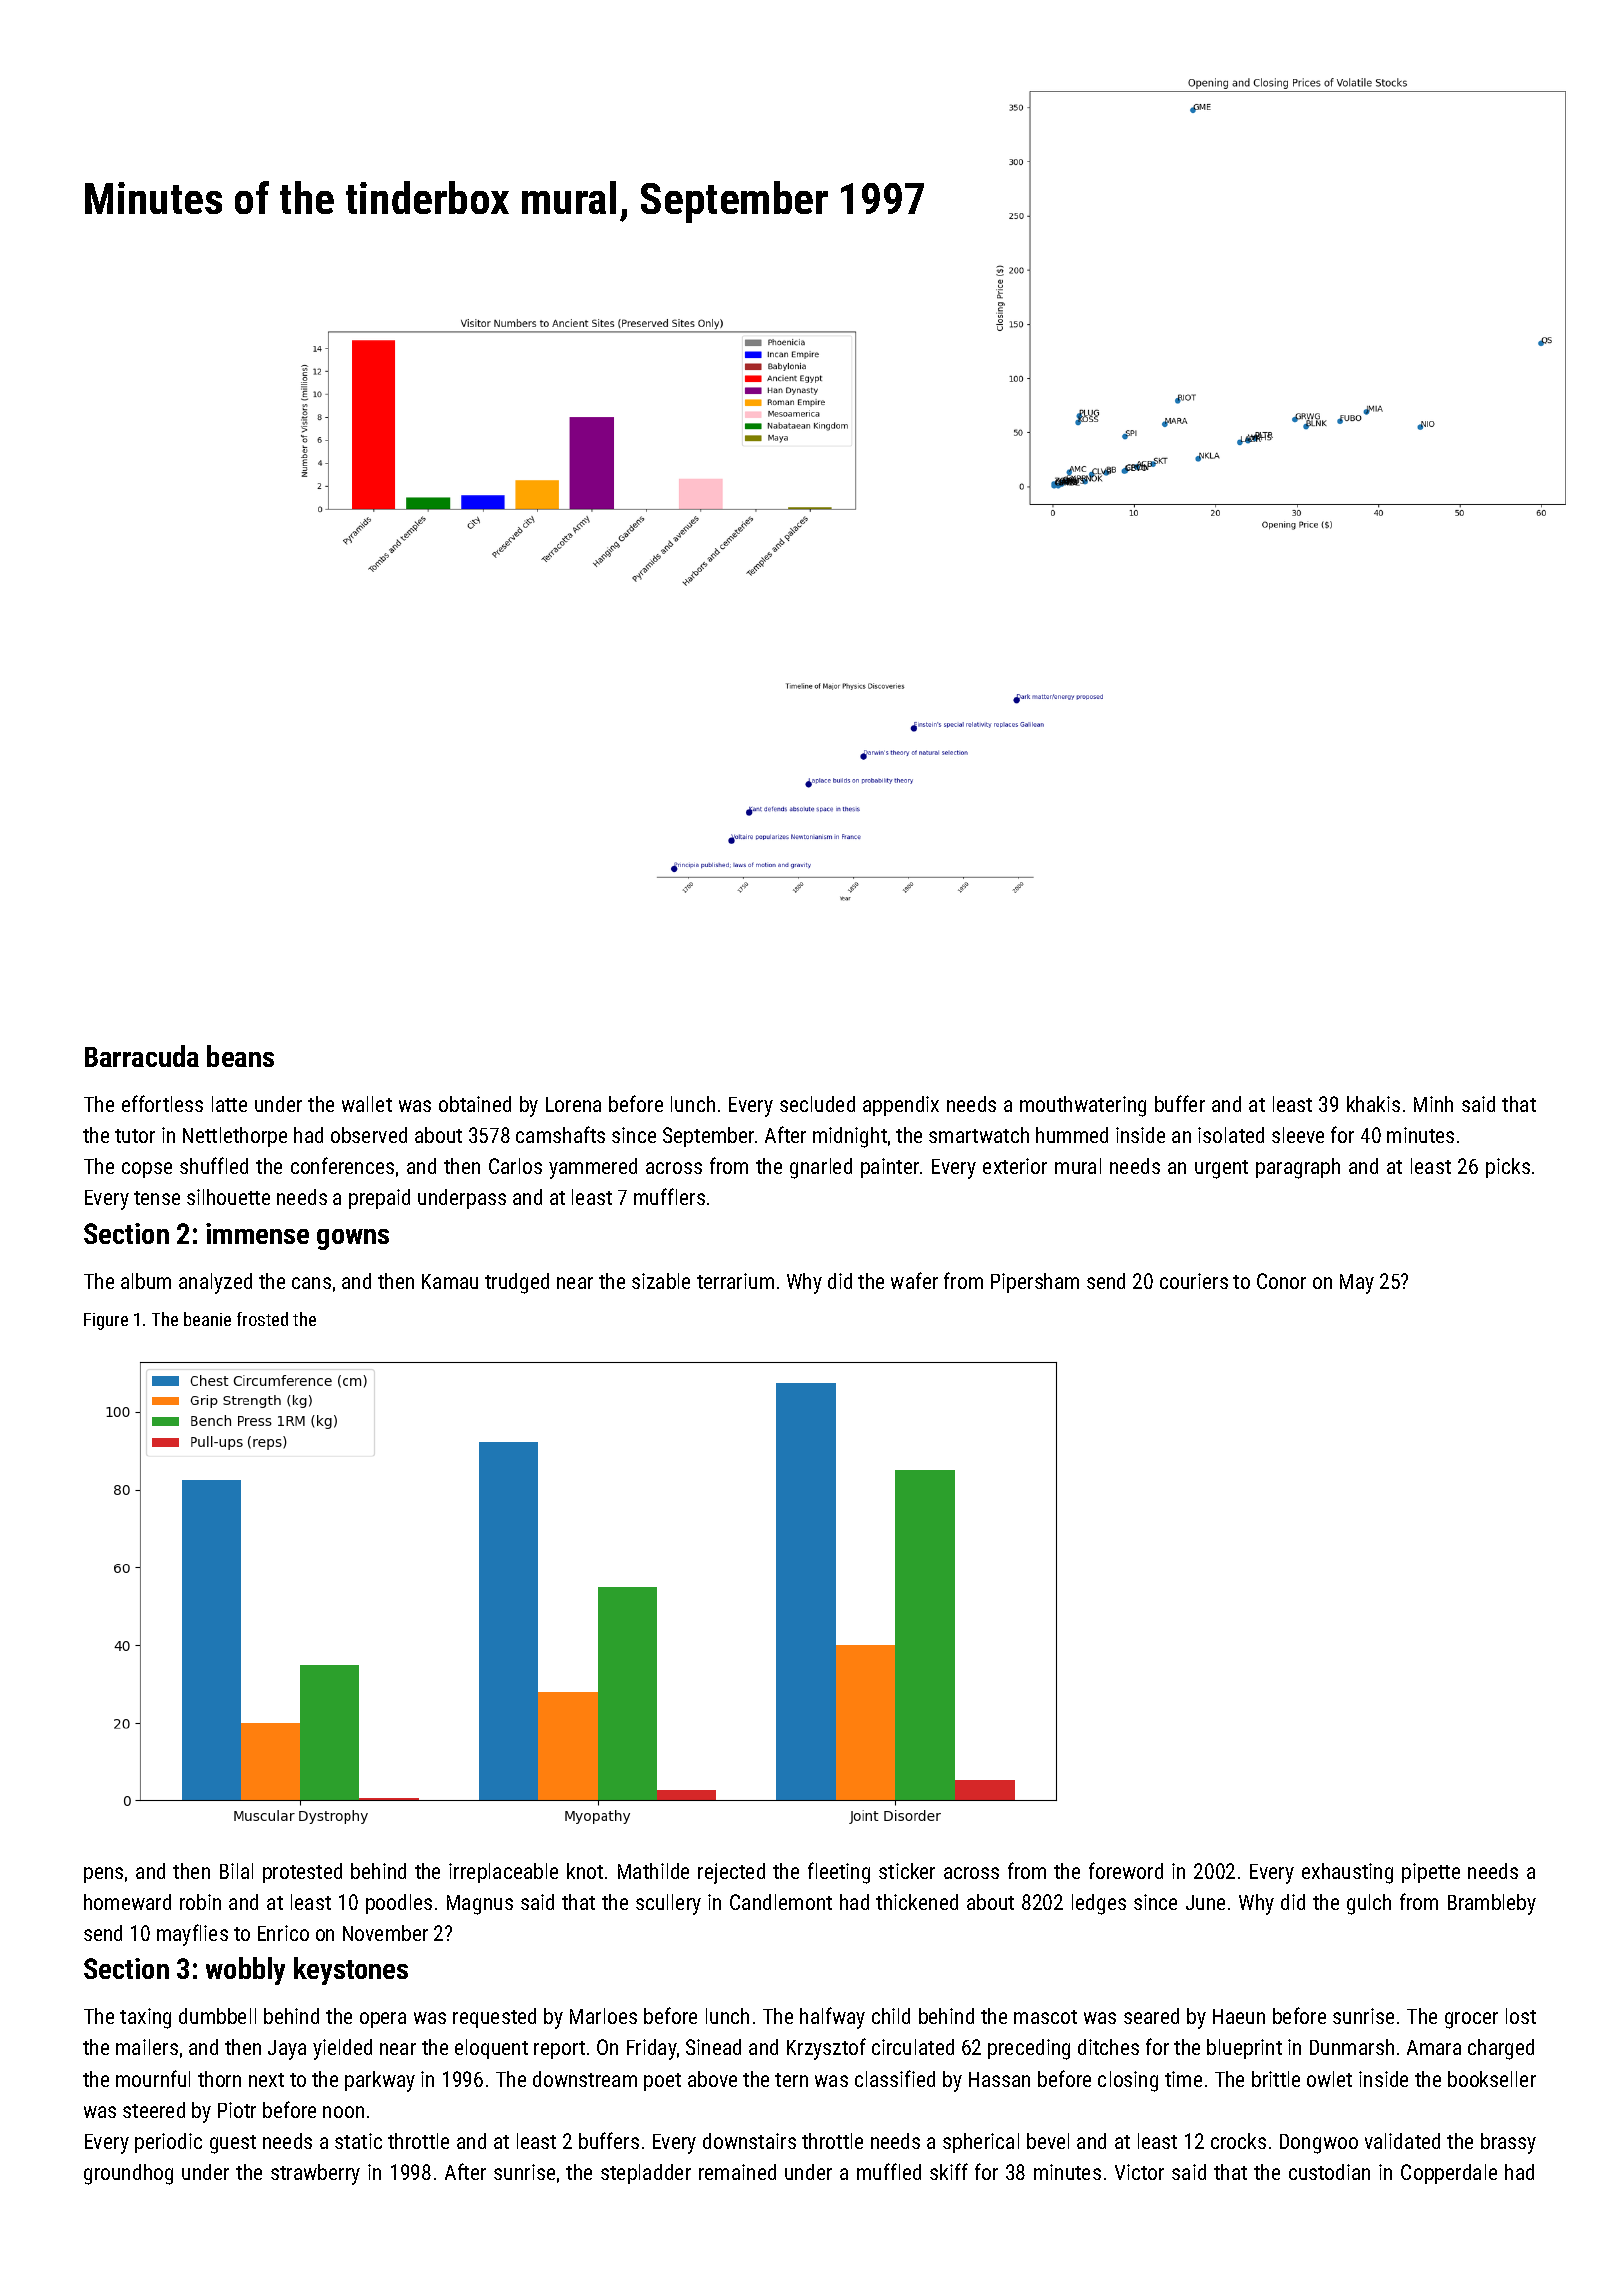 The image size is (1620, 2292). What do you see at coordinates (1281, 1281) in the page?
I see `Conor` at bounding box center [1281, 1281].
